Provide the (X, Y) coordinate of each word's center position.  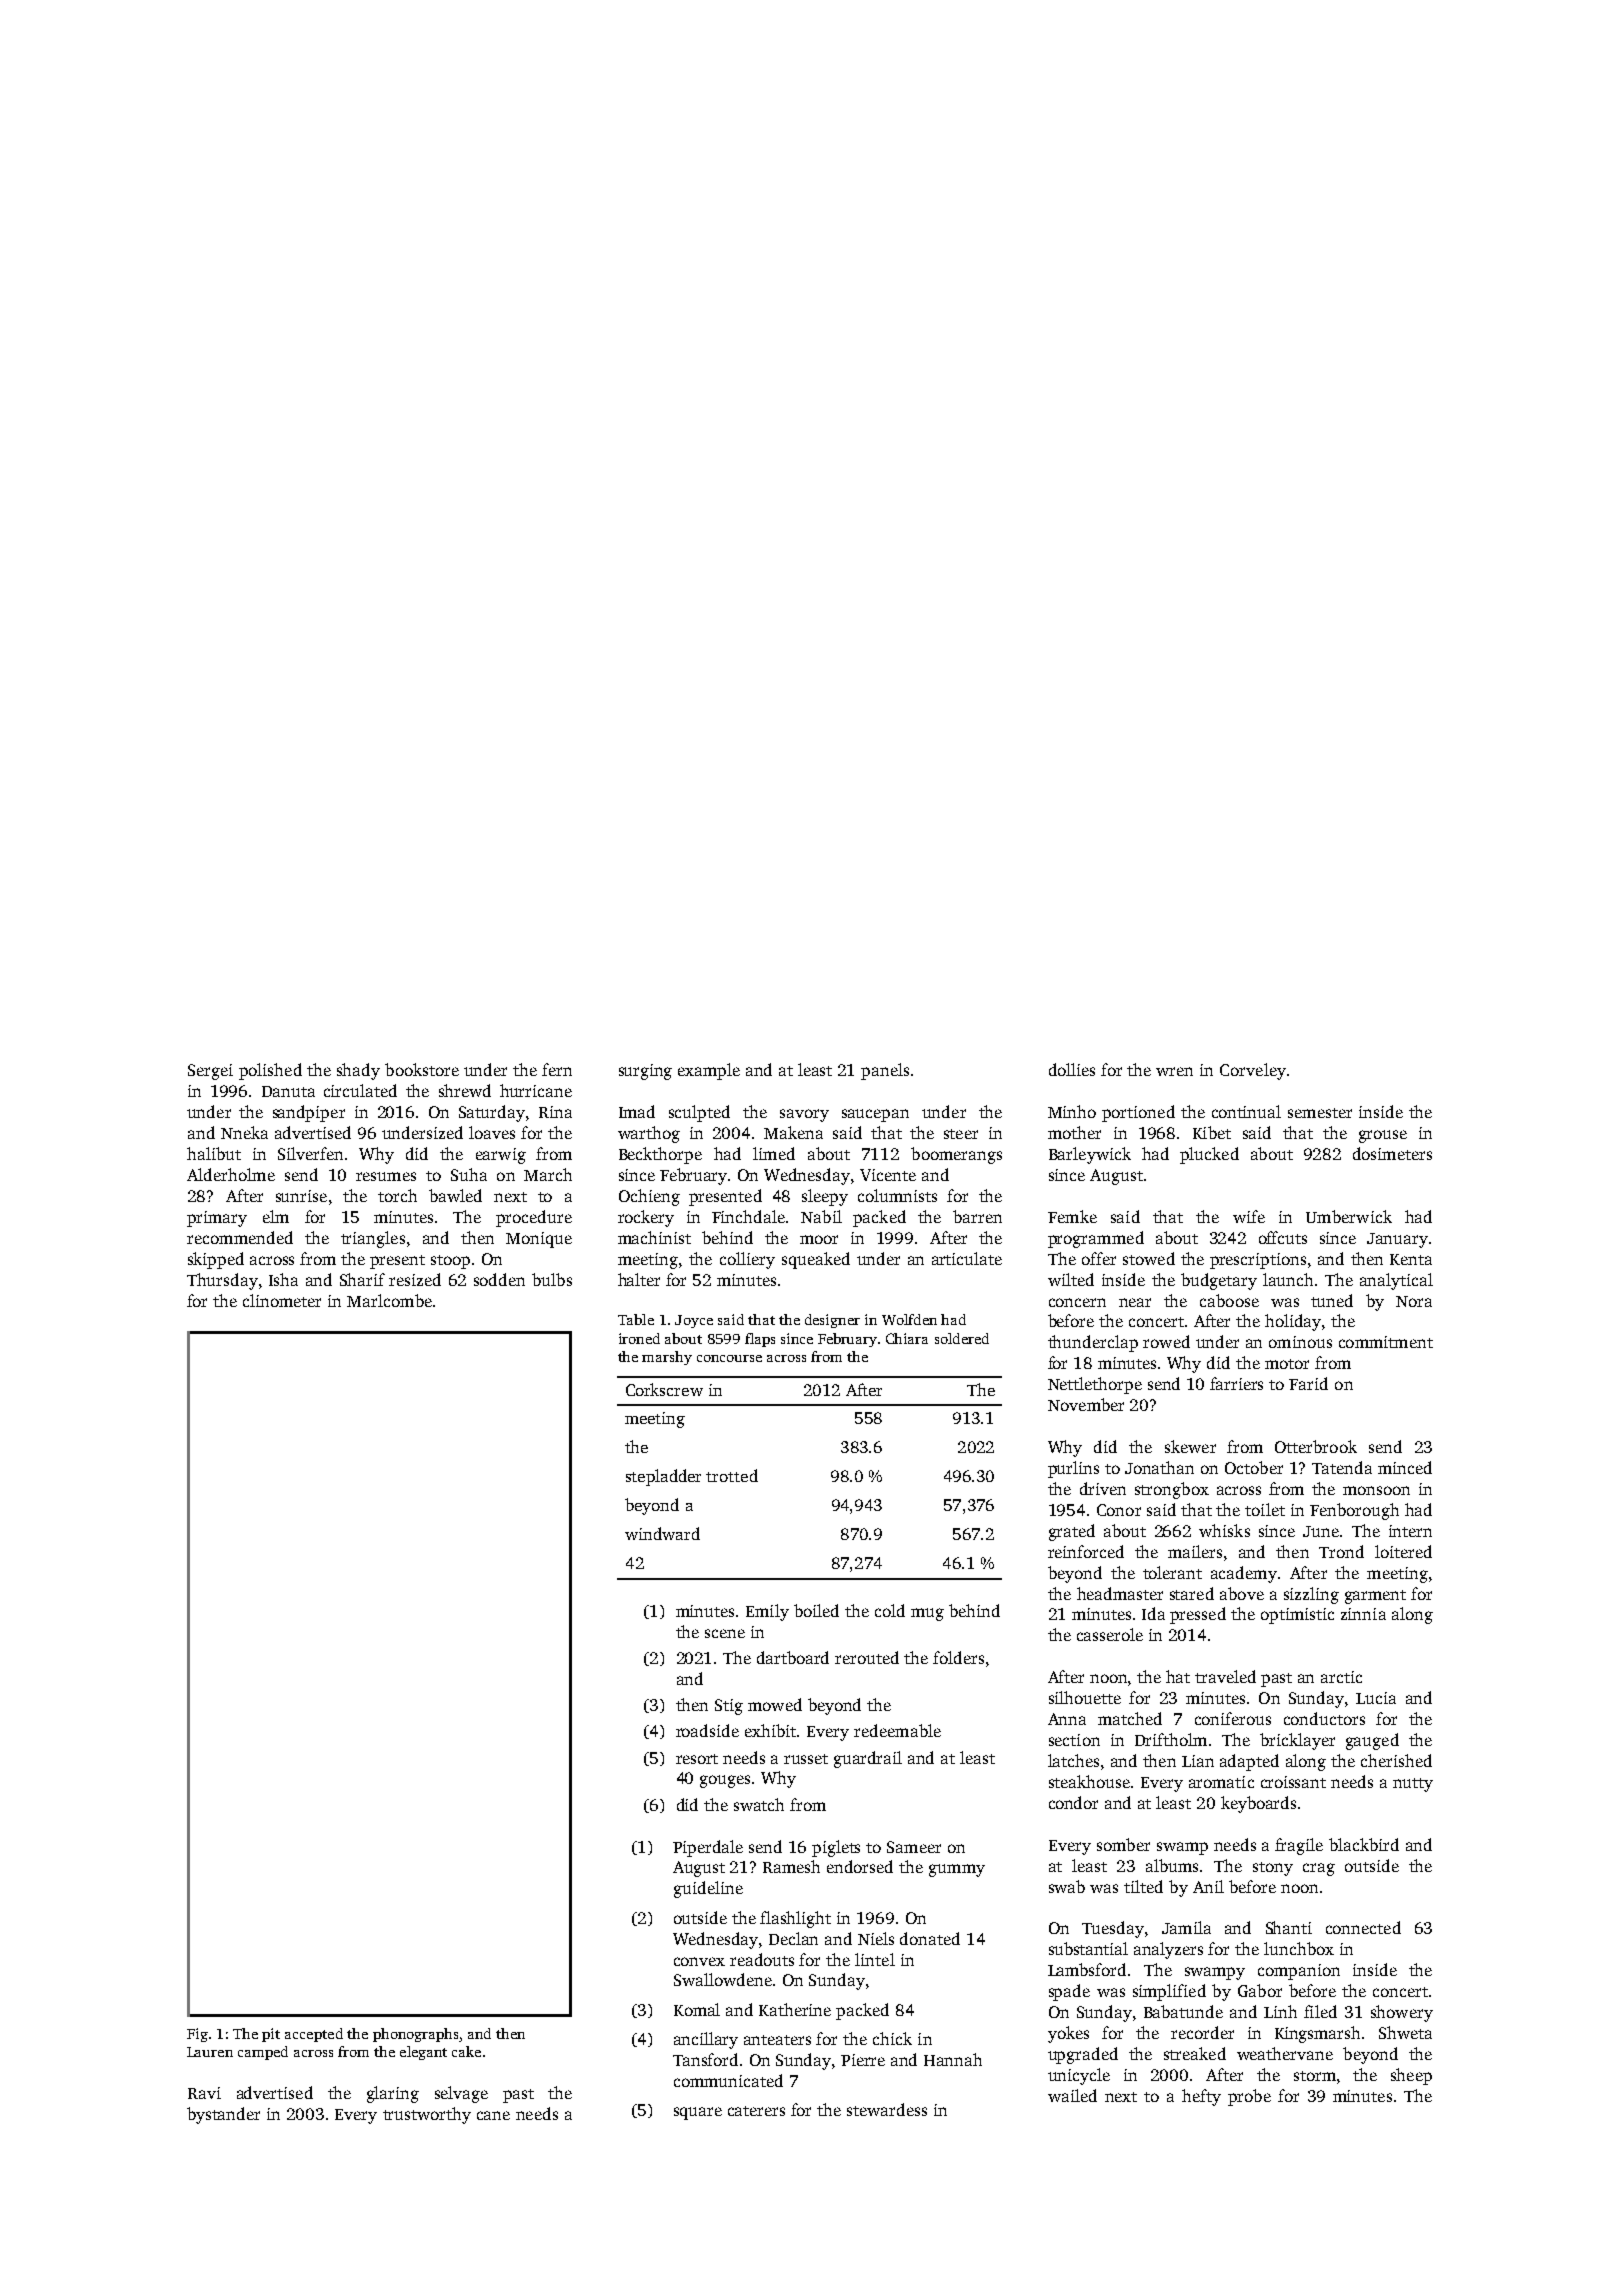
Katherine (795, 2009)
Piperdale (708, 1848)
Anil (1208, 1886)
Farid (1308, 1383)
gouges (725, 1781)
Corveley (1253, 1071)
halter (639, 1279)
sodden (499, 1279)
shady (358, 1071)
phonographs (415, 2035)
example (709, 1071)
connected (1363, 1927)
